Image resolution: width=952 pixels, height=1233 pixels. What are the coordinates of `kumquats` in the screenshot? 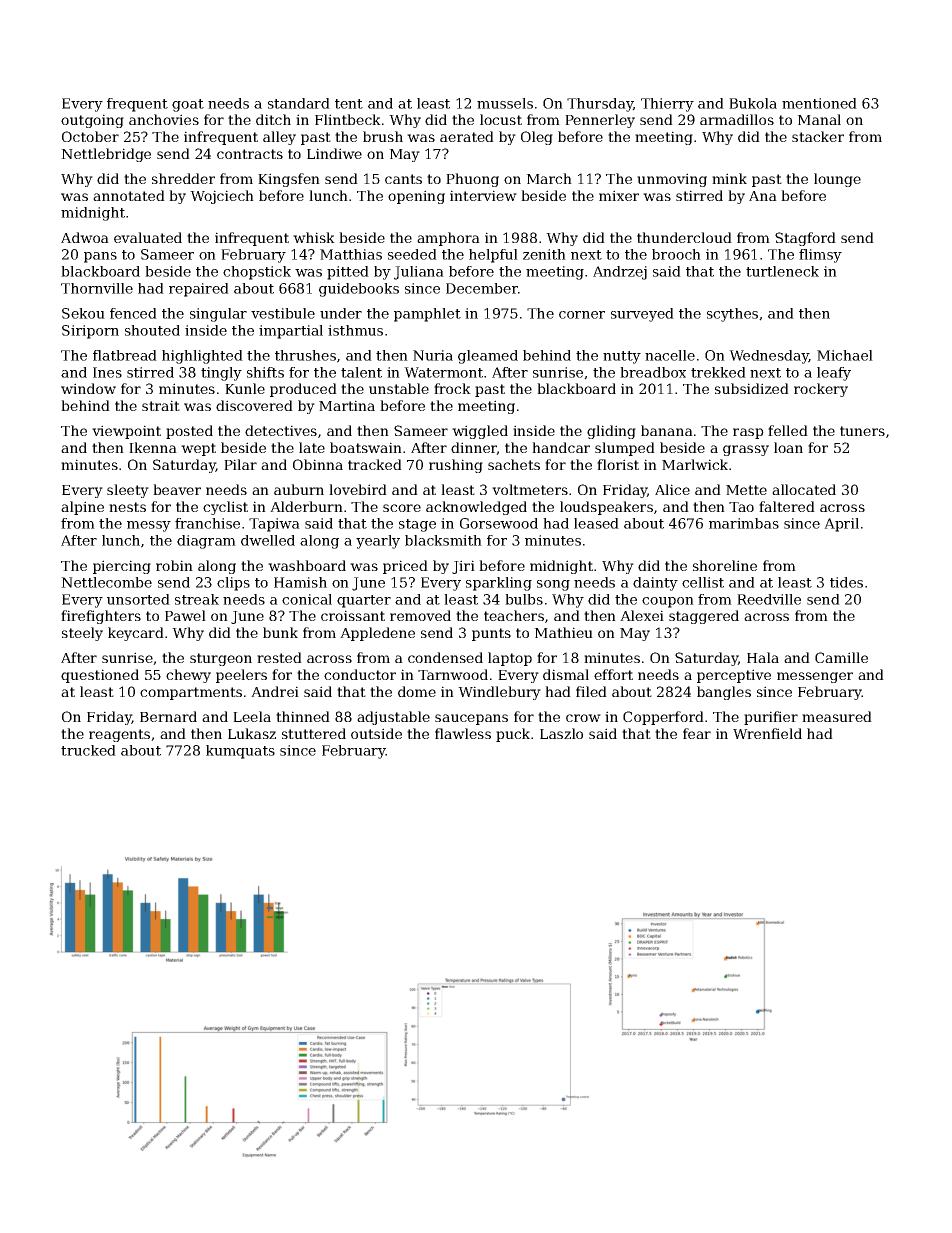 It's located at (240, 752).
